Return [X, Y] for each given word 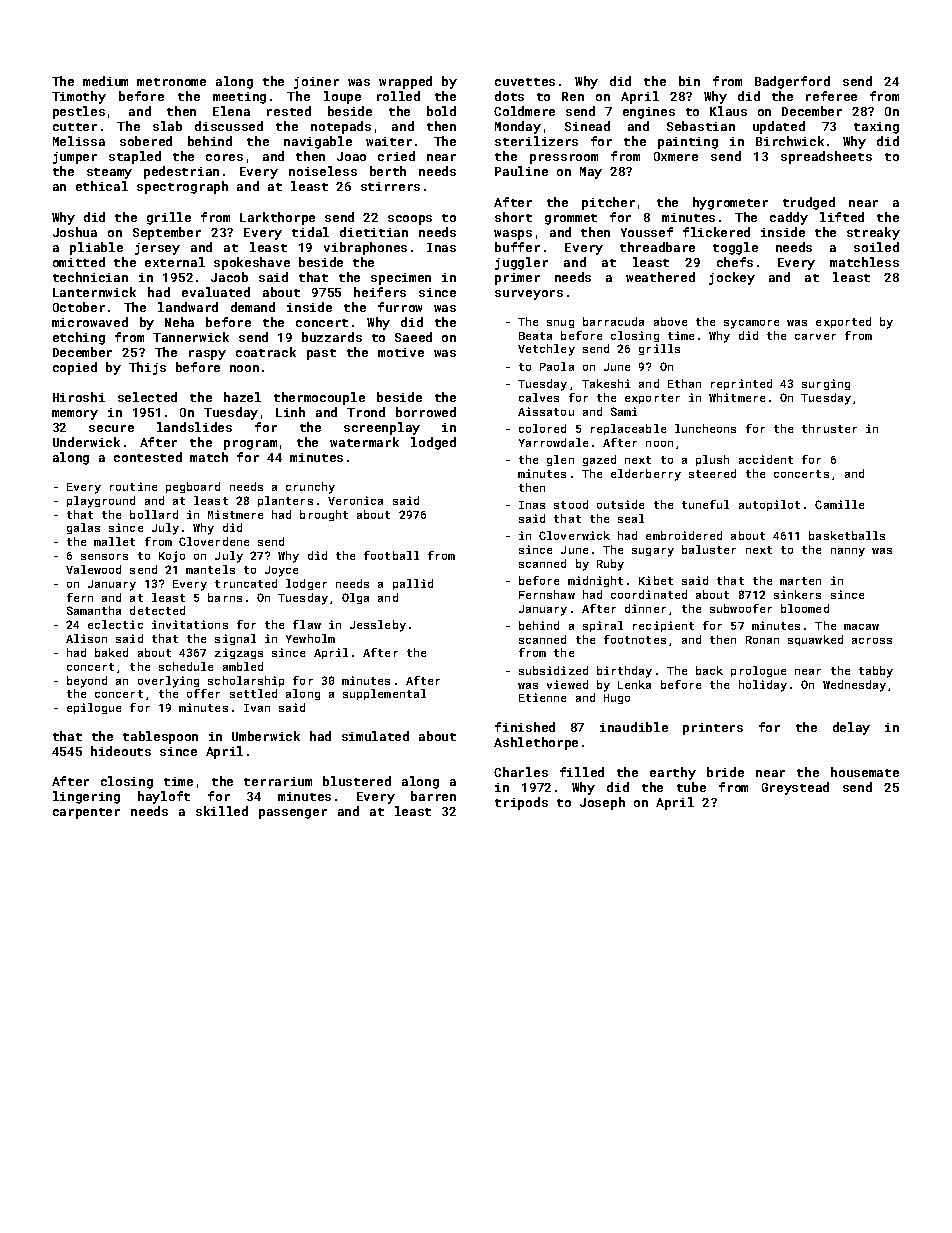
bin [689, 81]
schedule [186, 666]
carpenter [86, 813]
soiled [876, 247]
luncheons [705, 428]
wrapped [405, 82]
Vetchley [546, 350]
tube [691, 787]
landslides [194, 427]
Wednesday [854, 686]
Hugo [617, 699]
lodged [433, 443]
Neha [179, 322]
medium [105, 81]
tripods [521, 803]
